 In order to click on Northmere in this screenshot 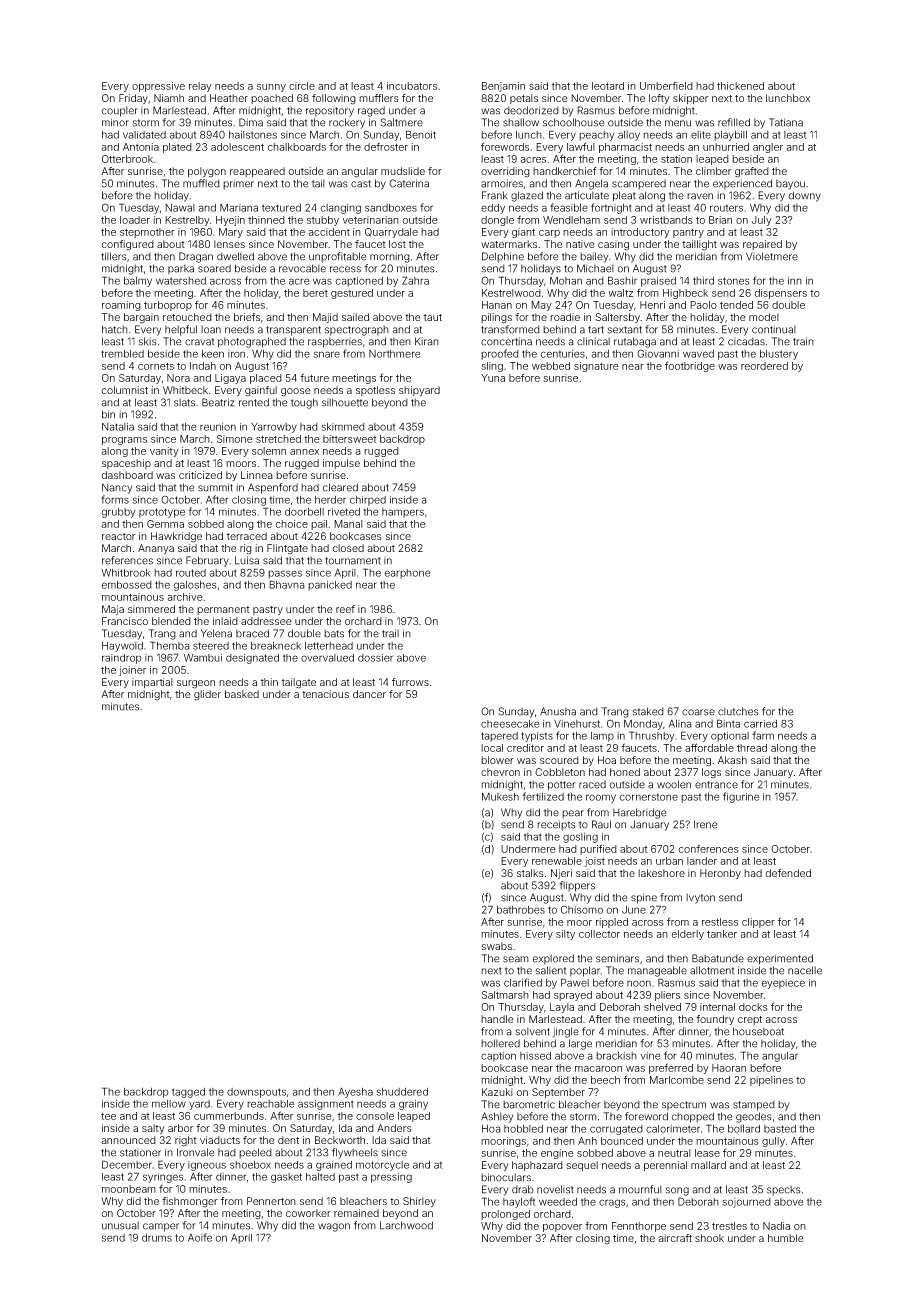, I will do `click(394, 354)`.
